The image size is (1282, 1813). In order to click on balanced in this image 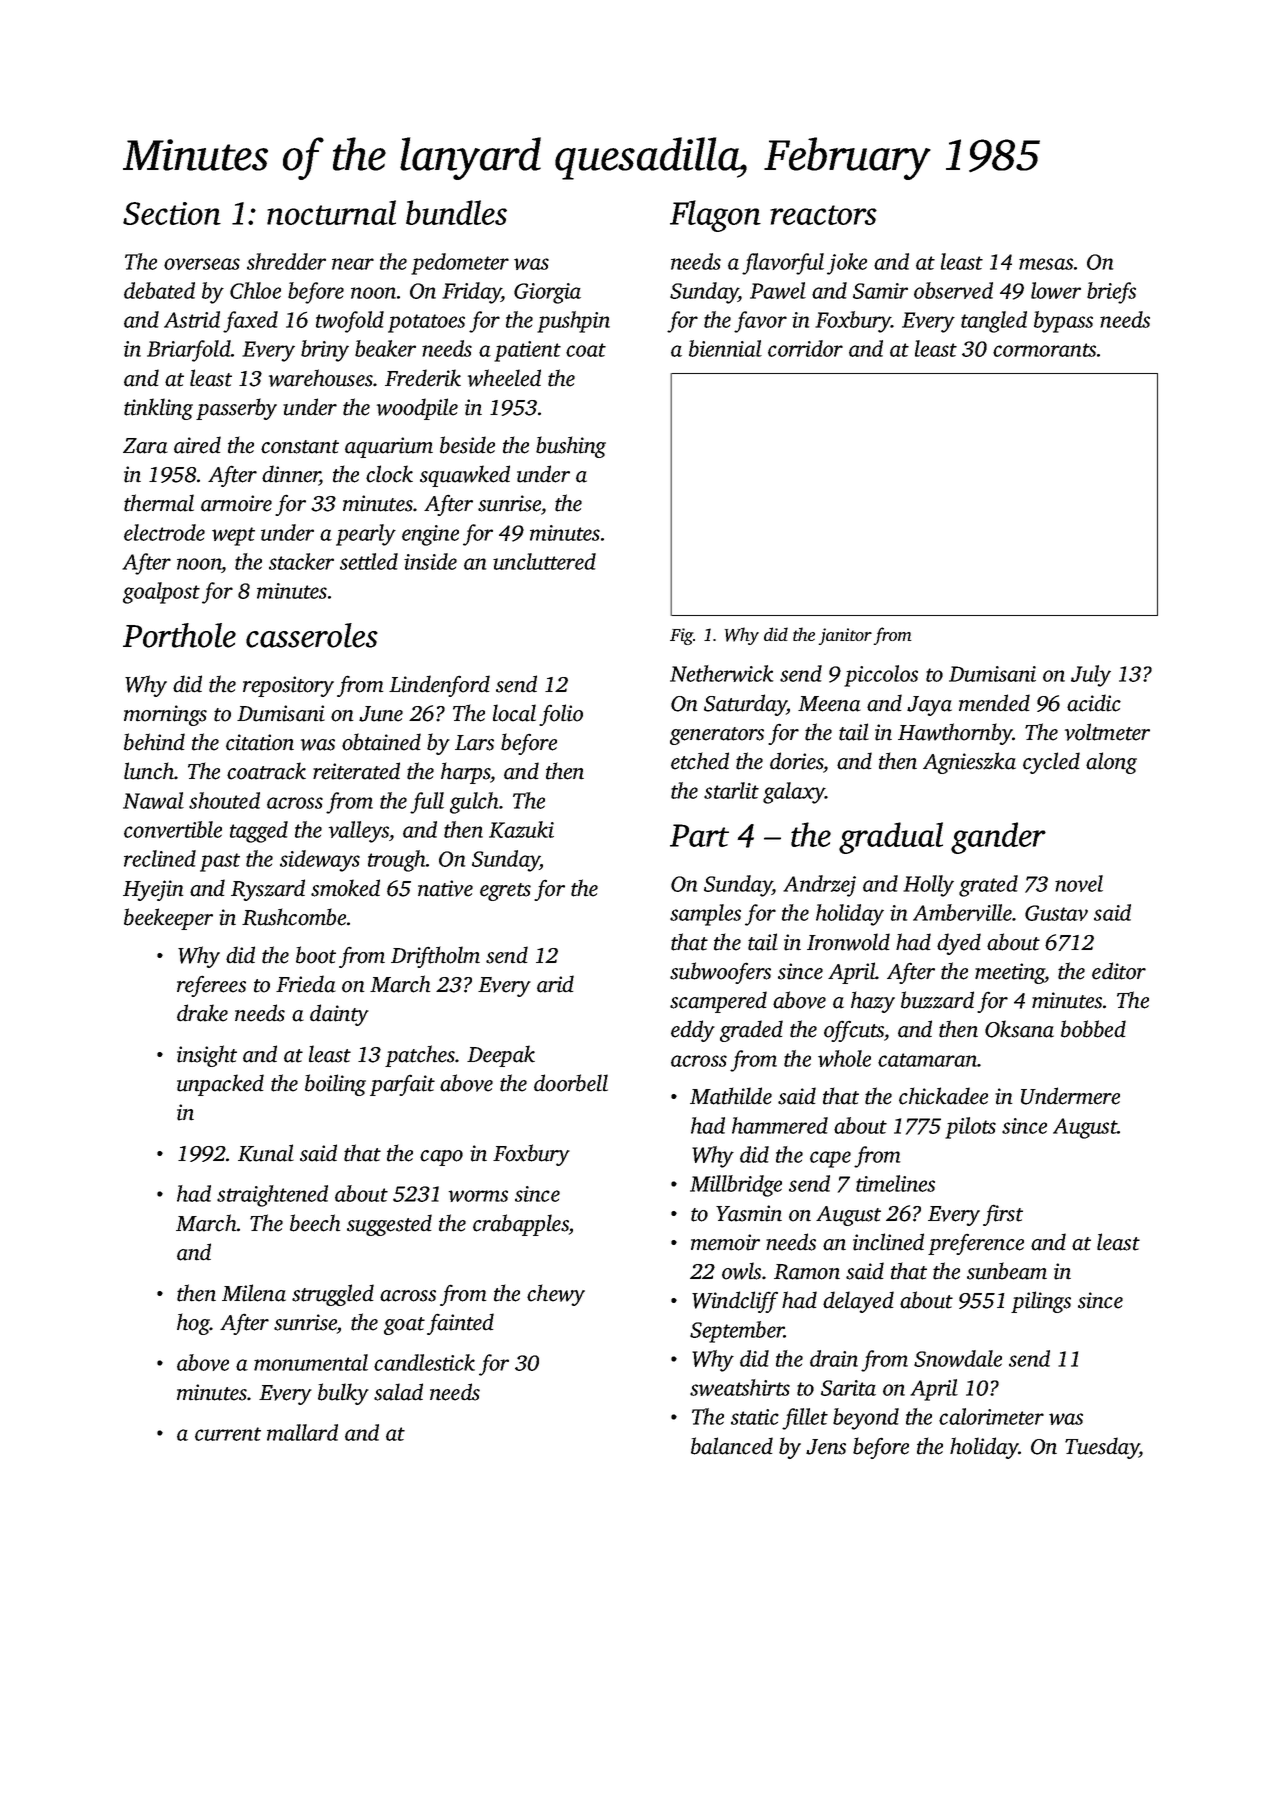, I will do `click(732, 1446)`.
